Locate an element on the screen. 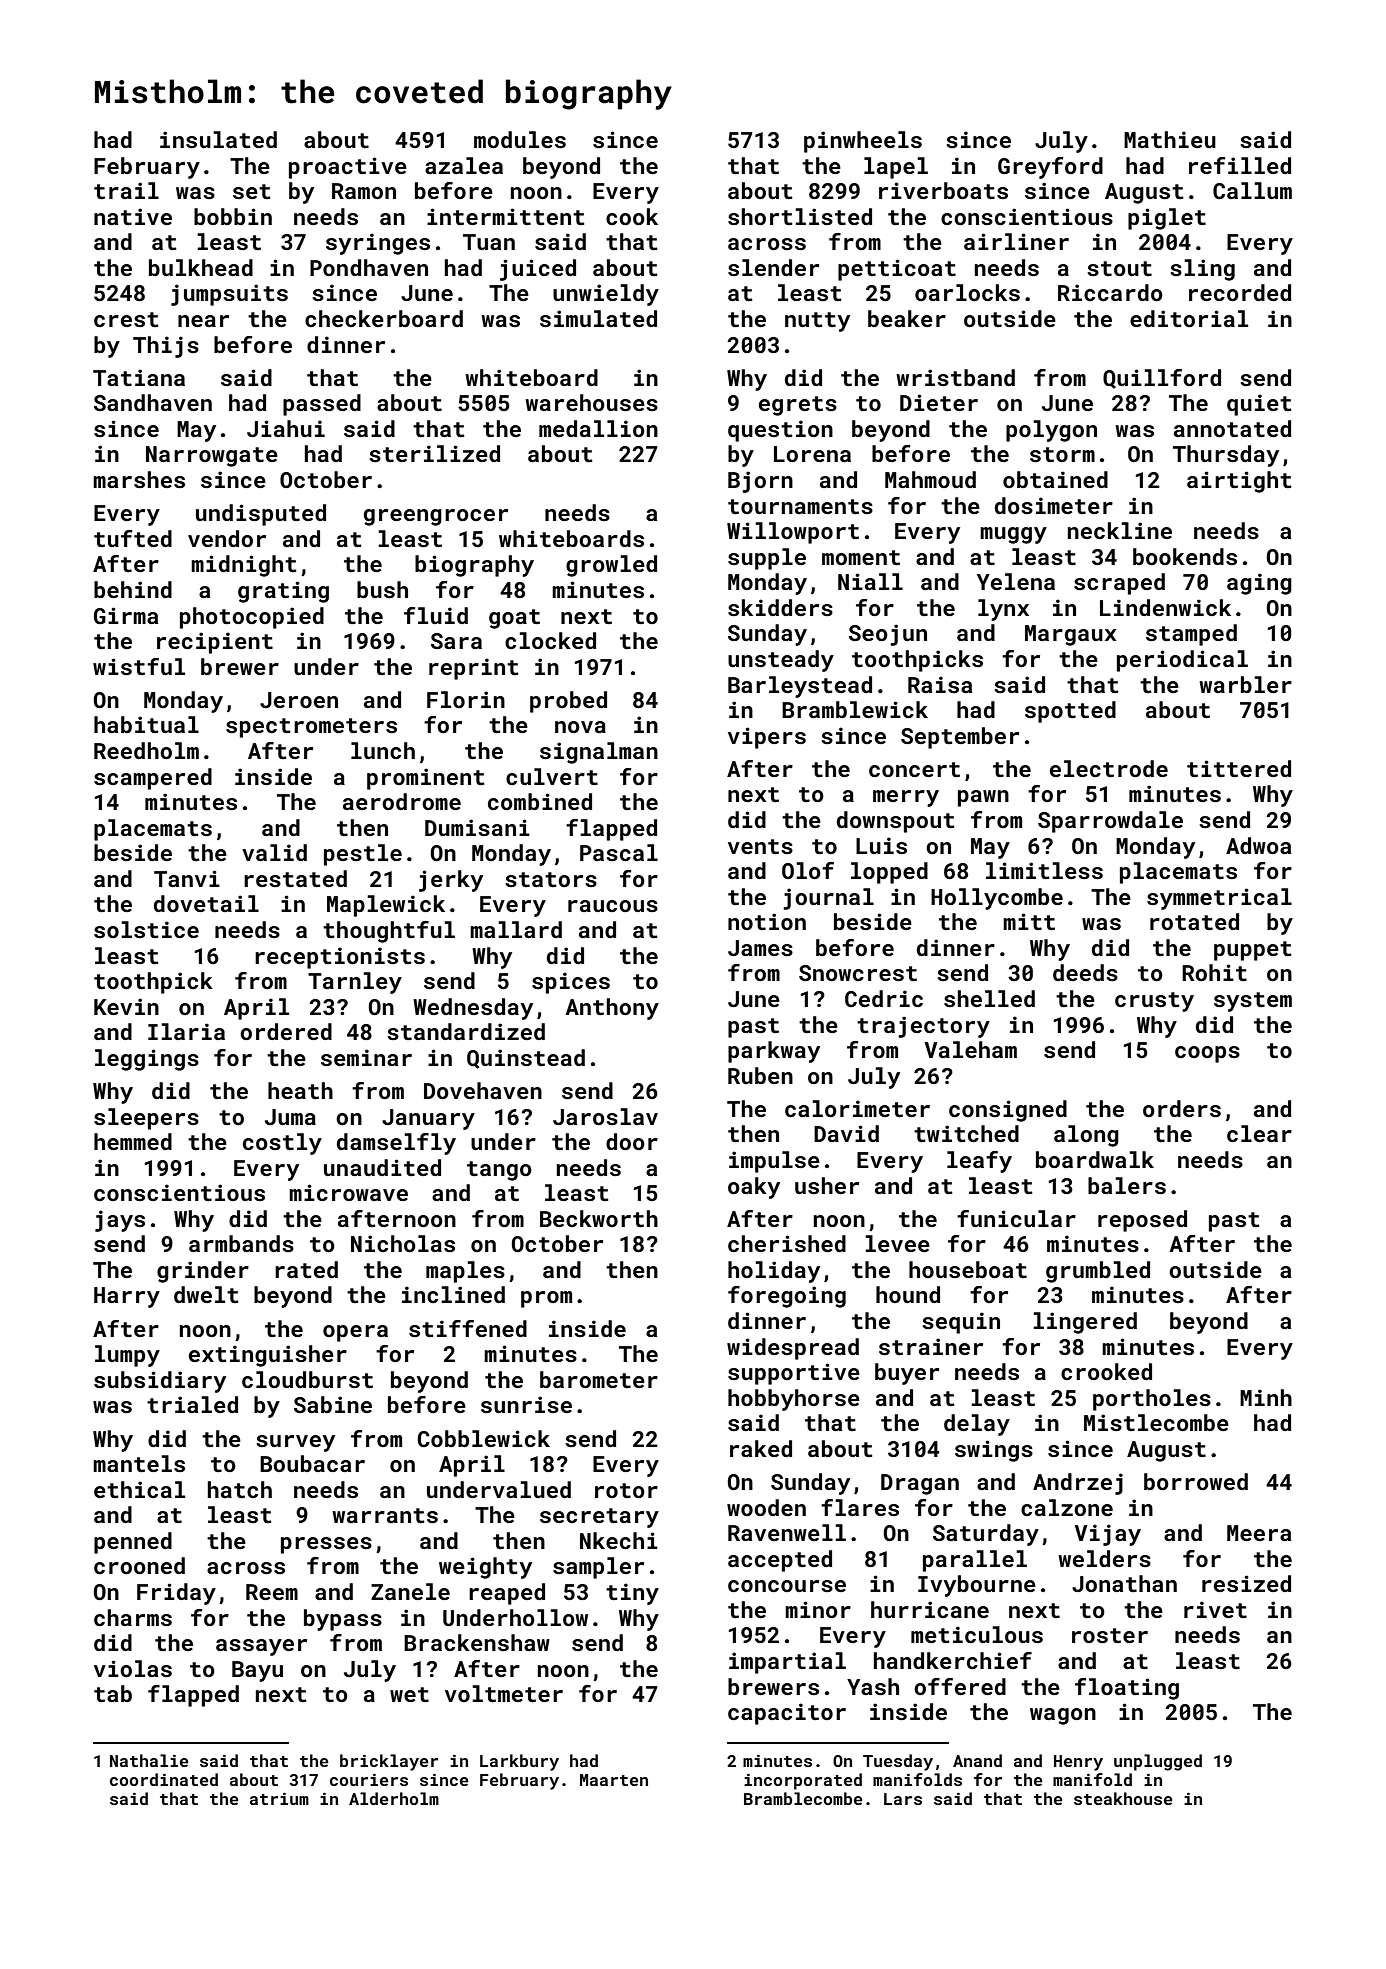 This screenshot has height=1969, width=1386. vipers is located at coordinates (767, 738).
